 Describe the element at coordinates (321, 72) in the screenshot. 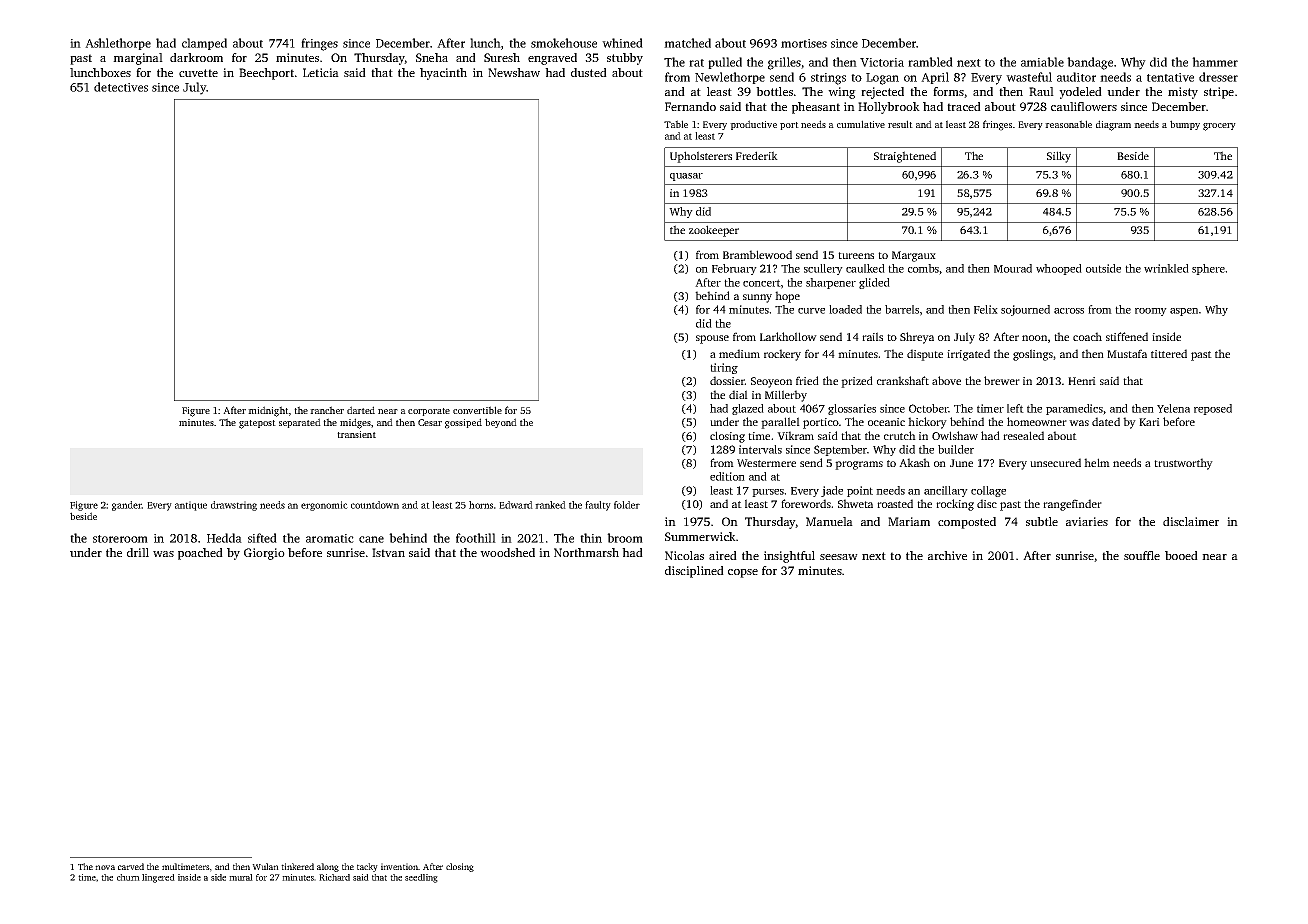

I see `Leticia` at that location.
